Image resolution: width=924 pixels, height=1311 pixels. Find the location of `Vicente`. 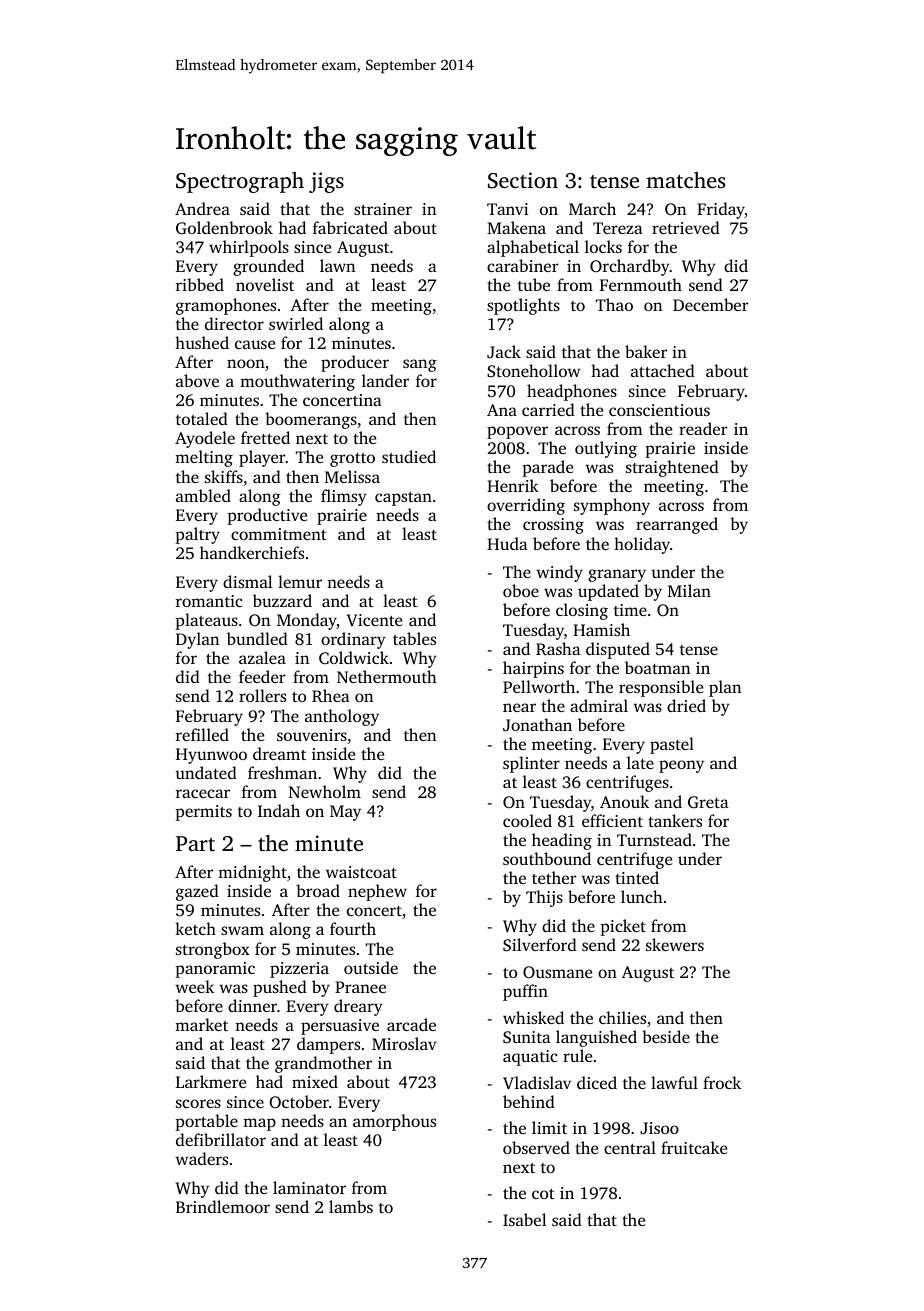

Vicente is located at coordinates (374, 620).
